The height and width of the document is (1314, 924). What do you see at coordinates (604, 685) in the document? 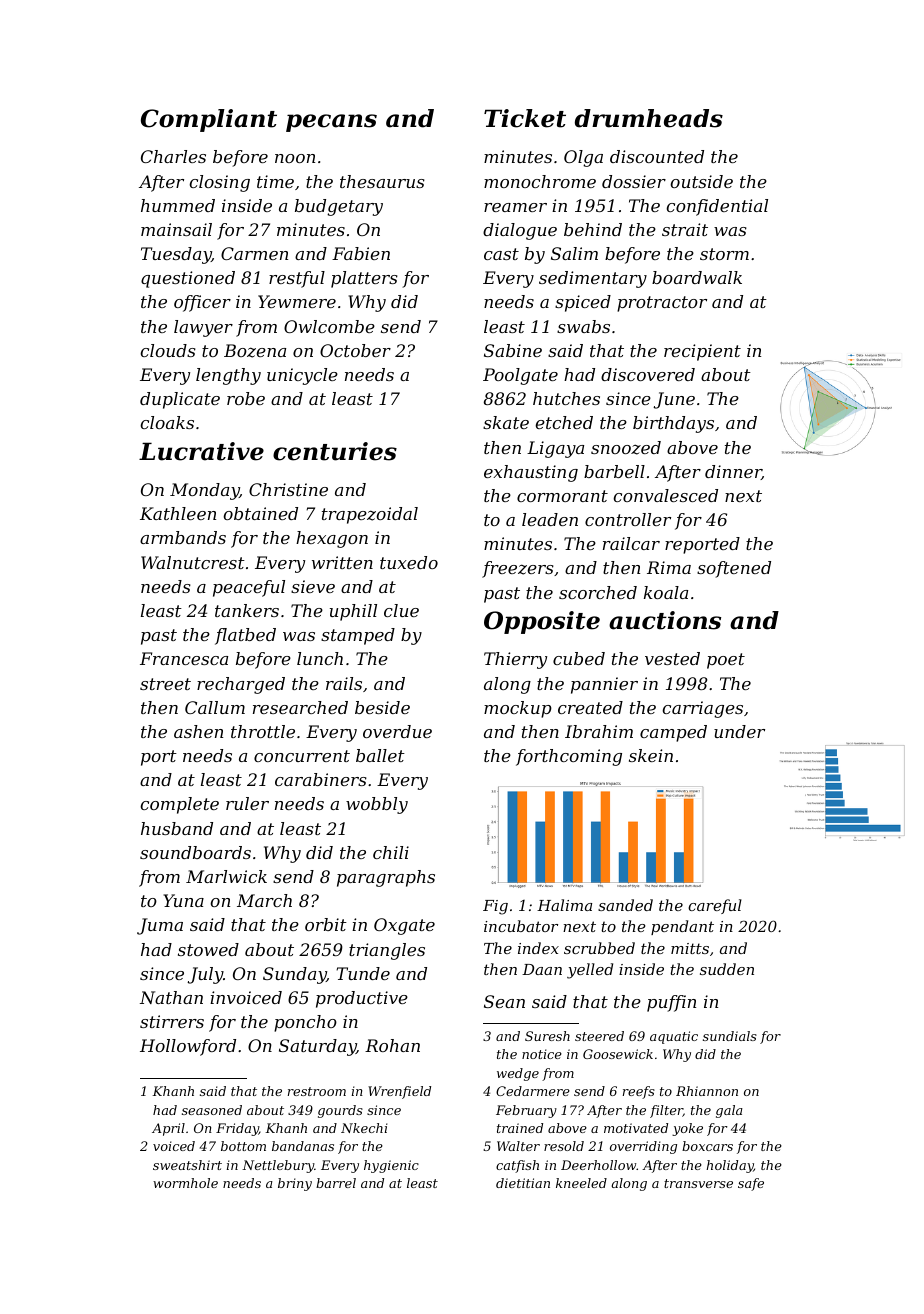
I see `pannier` at bounding box center [604, 685].
